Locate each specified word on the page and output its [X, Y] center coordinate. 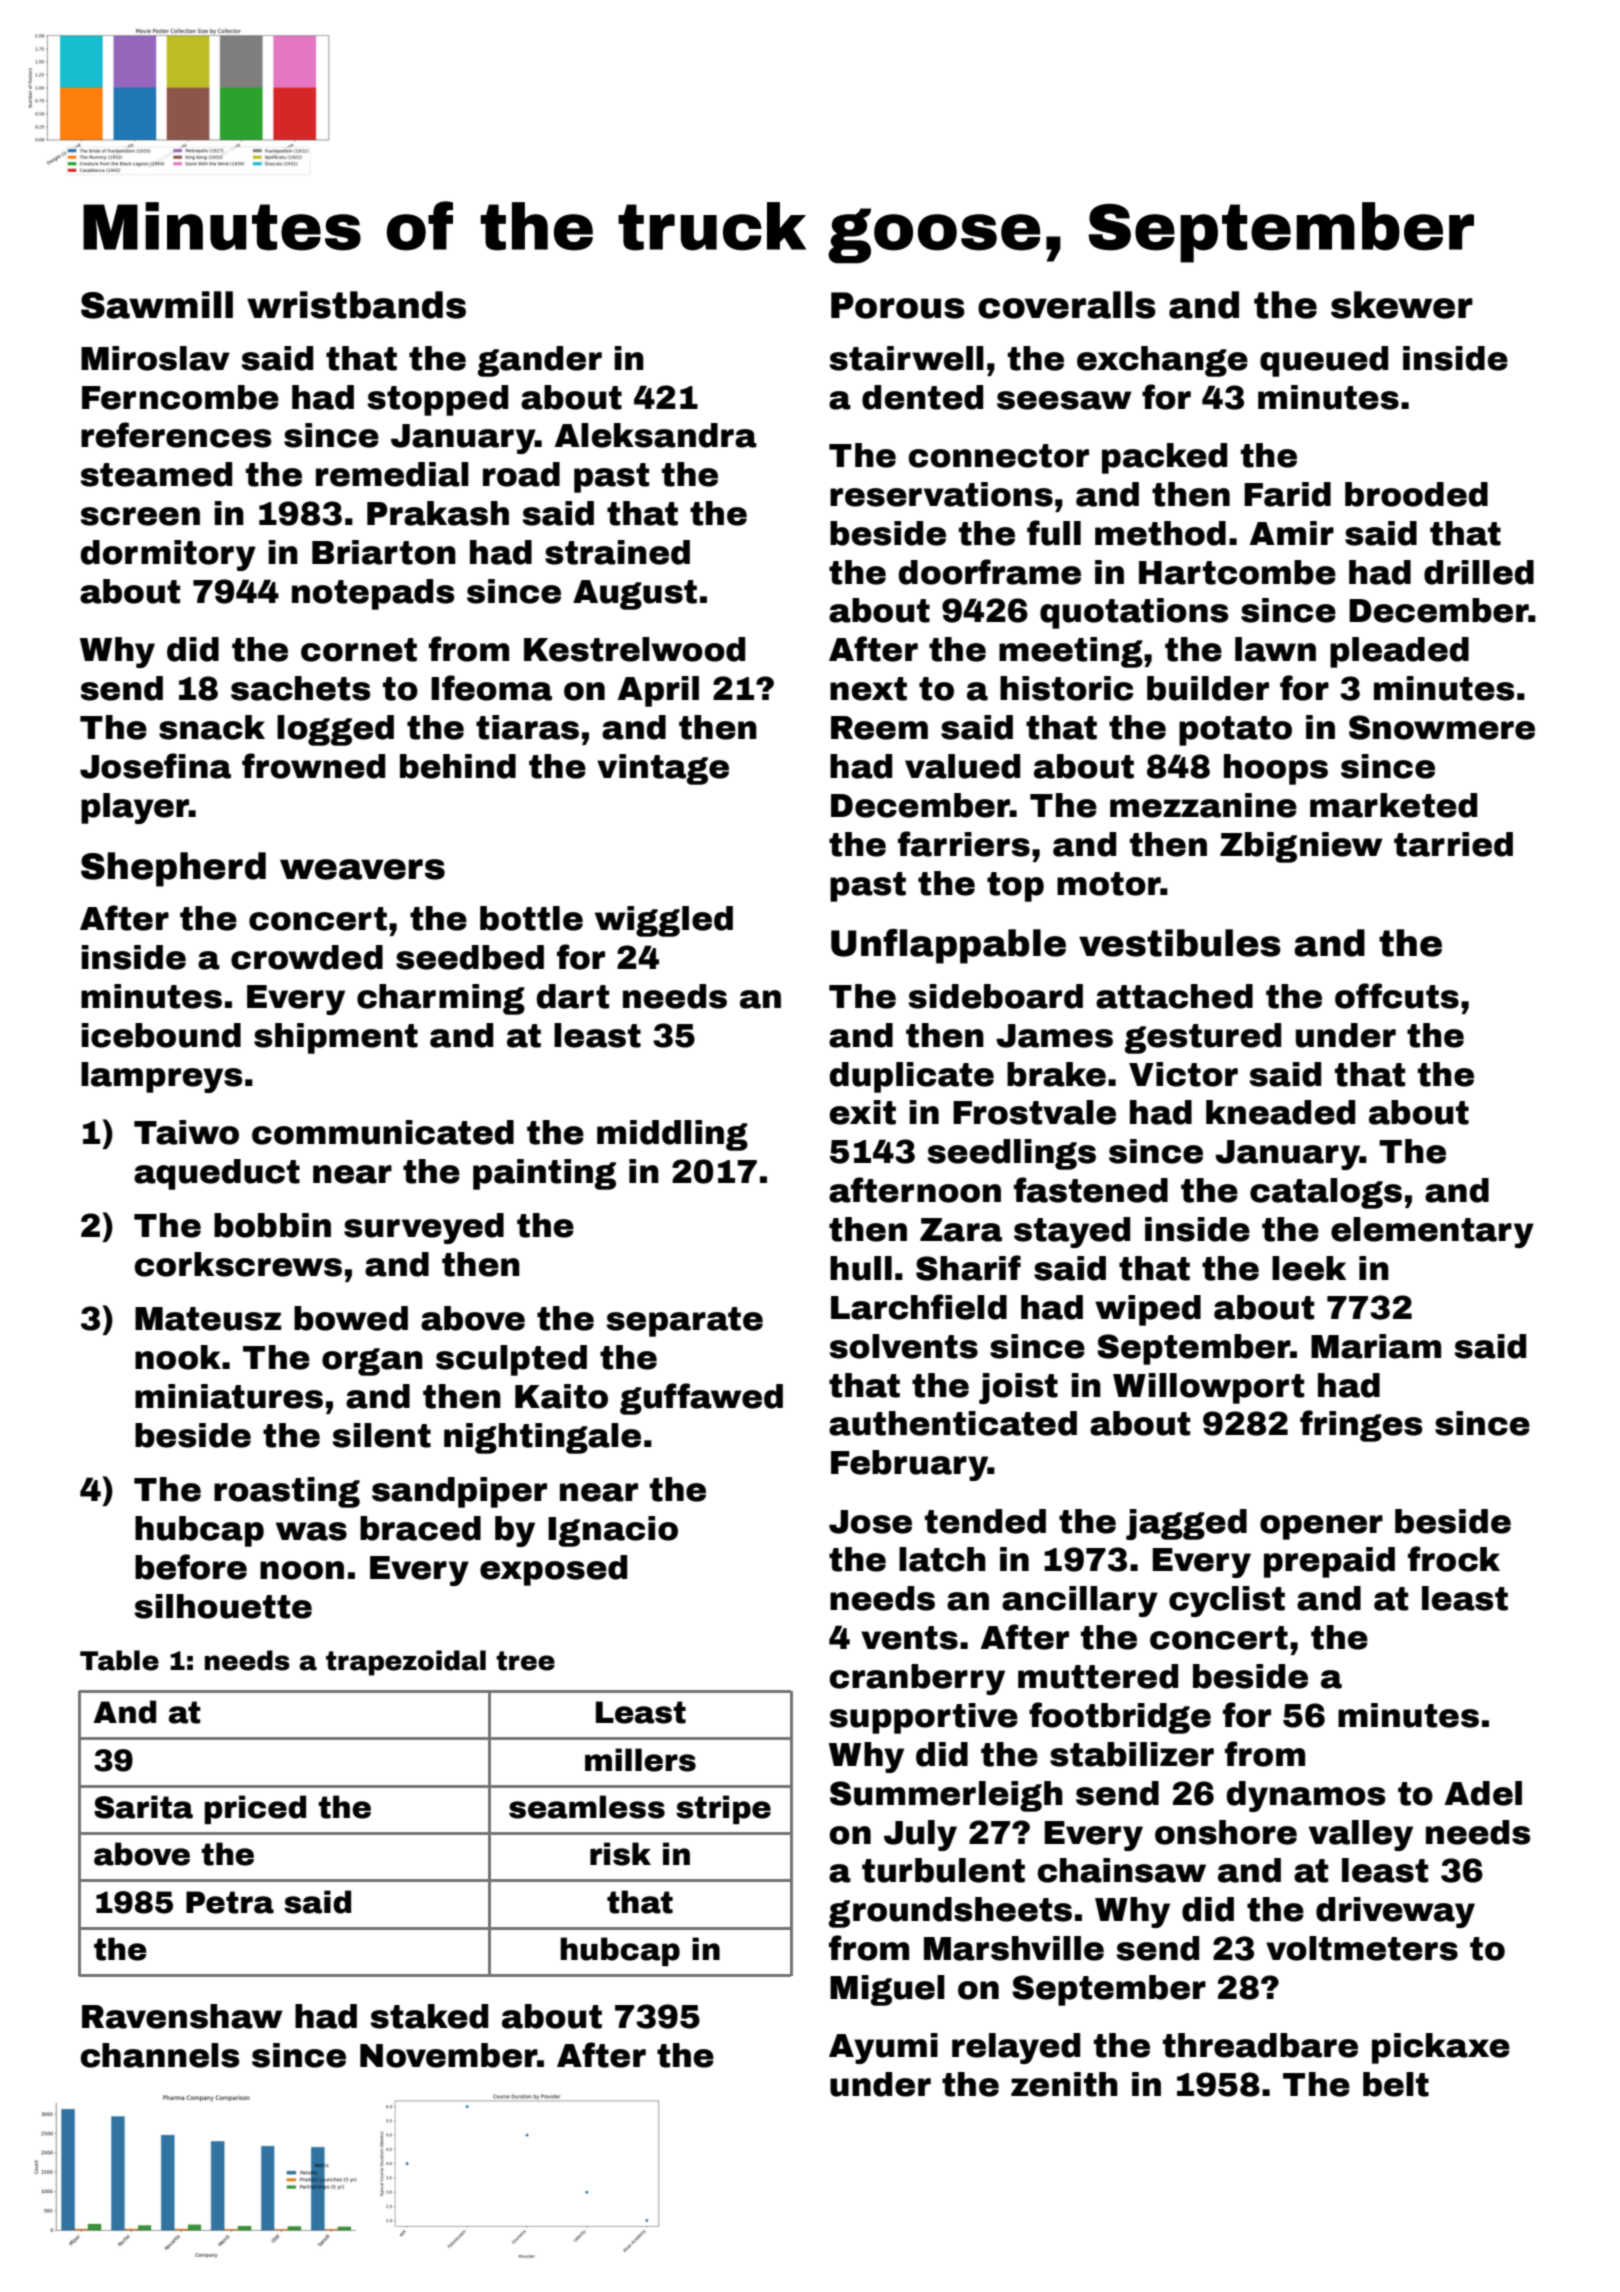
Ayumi [883, 2048]
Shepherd [173, 869]
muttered [1098, 1676]
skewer [1402, 305]
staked [429, 2016]
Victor [1183, 1074]
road [521, 474]
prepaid [1329, 1562]
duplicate [911, 1077]
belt [1396, 2084]
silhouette [223, 1606]
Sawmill [157, 305]
